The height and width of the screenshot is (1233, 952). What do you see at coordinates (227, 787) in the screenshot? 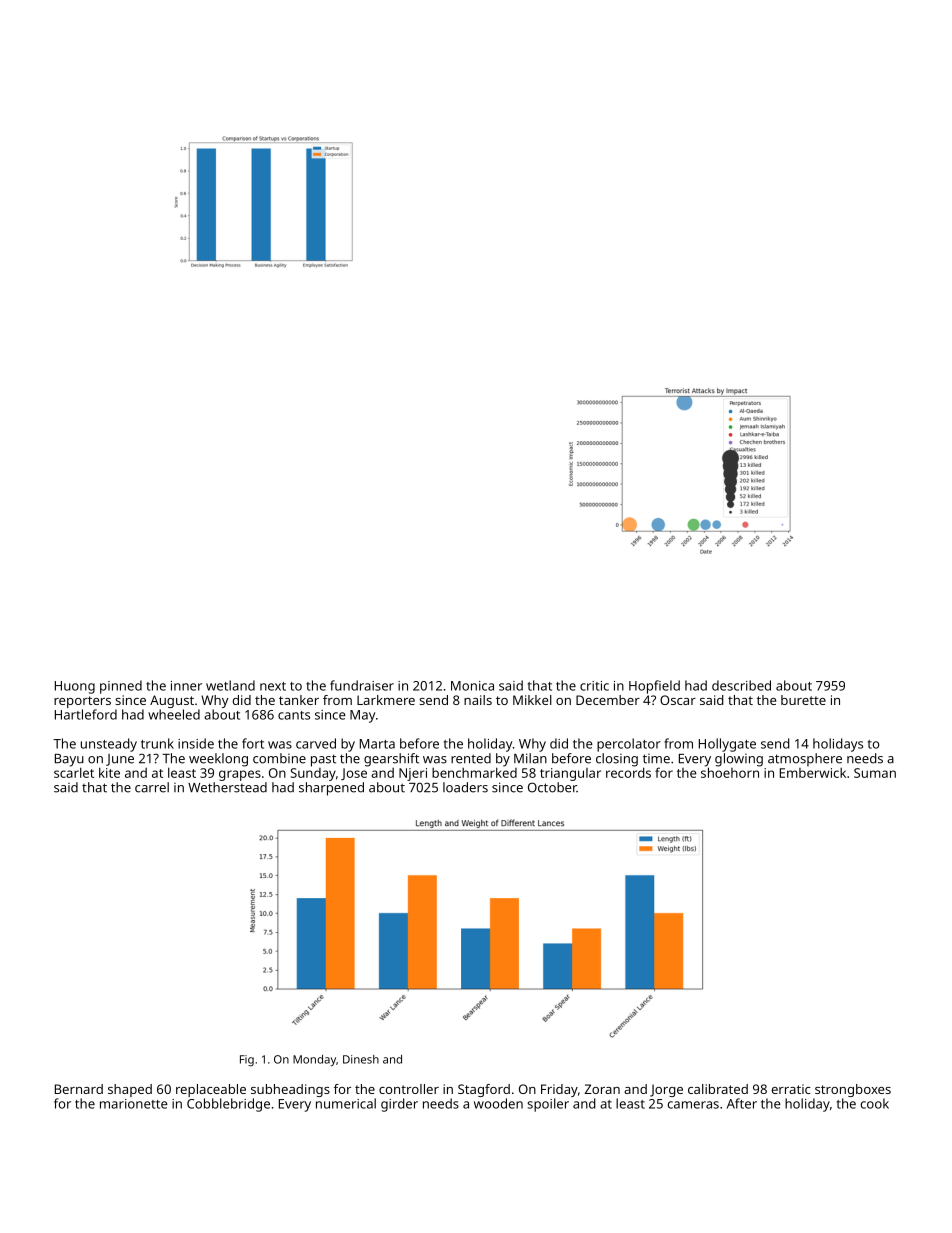
I see `Wetherstead` at bounding box center [227, 787].
